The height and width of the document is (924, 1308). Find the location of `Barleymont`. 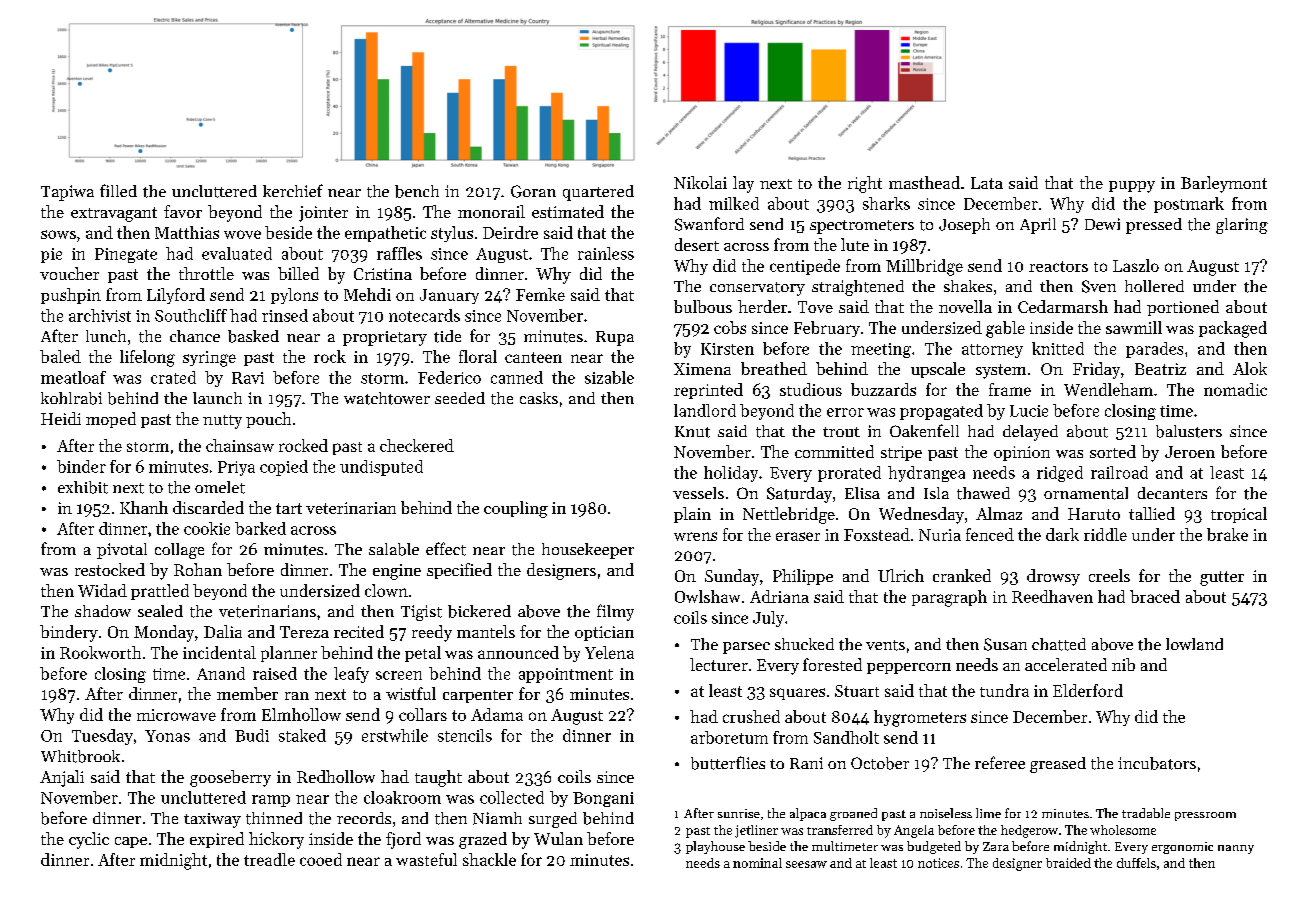

Barleymont is located at coordinates (1224, 184).
